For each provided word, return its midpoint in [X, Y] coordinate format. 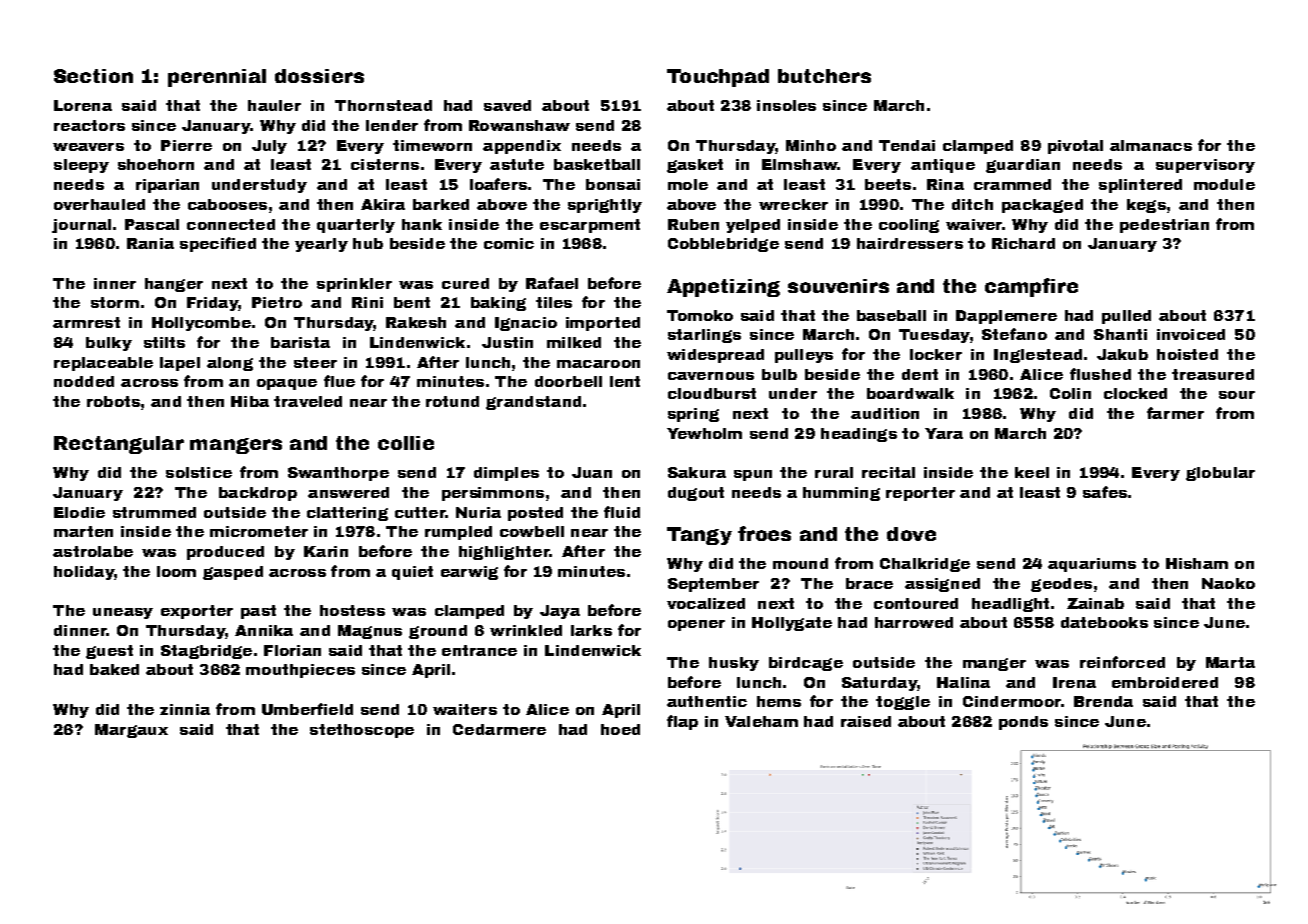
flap [682, 722]
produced [225, 553]
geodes [1061, 585]
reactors [89, 125]
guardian [1023, 166]
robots [113, 401]
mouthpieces [300, 671]
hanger [174, 285]
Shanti [1120, 334]
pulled [1126, 317]
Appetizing [723, 288]
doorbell [568, 381]
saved [507, 105]
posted [535, 514]
